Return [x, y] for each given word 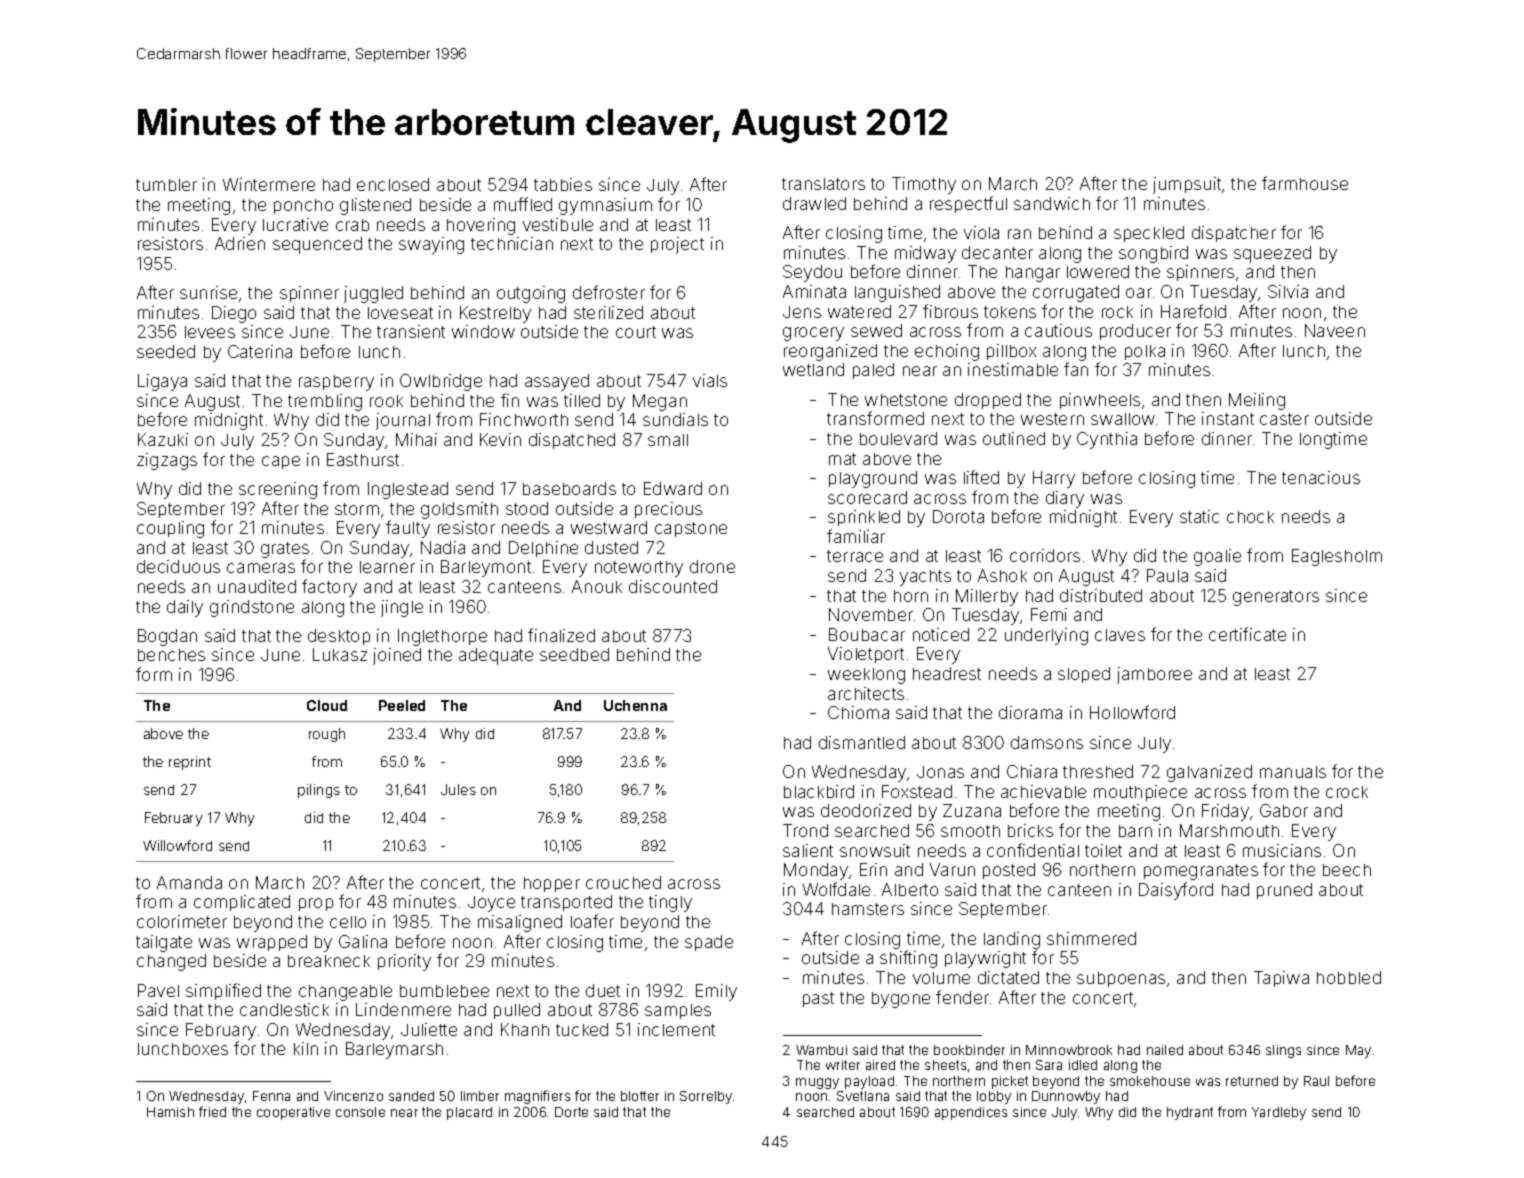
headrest [947, 673]
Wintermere [269, 184]
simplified [223, 991]
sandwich [1052, 203]
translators [823, 184]
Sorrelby [706, 1097]
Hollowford [1132, 712]
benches [171, 655]
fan [1076, 369]
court [636, 332]
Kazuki [163, 439]
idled [1083, 1065]
